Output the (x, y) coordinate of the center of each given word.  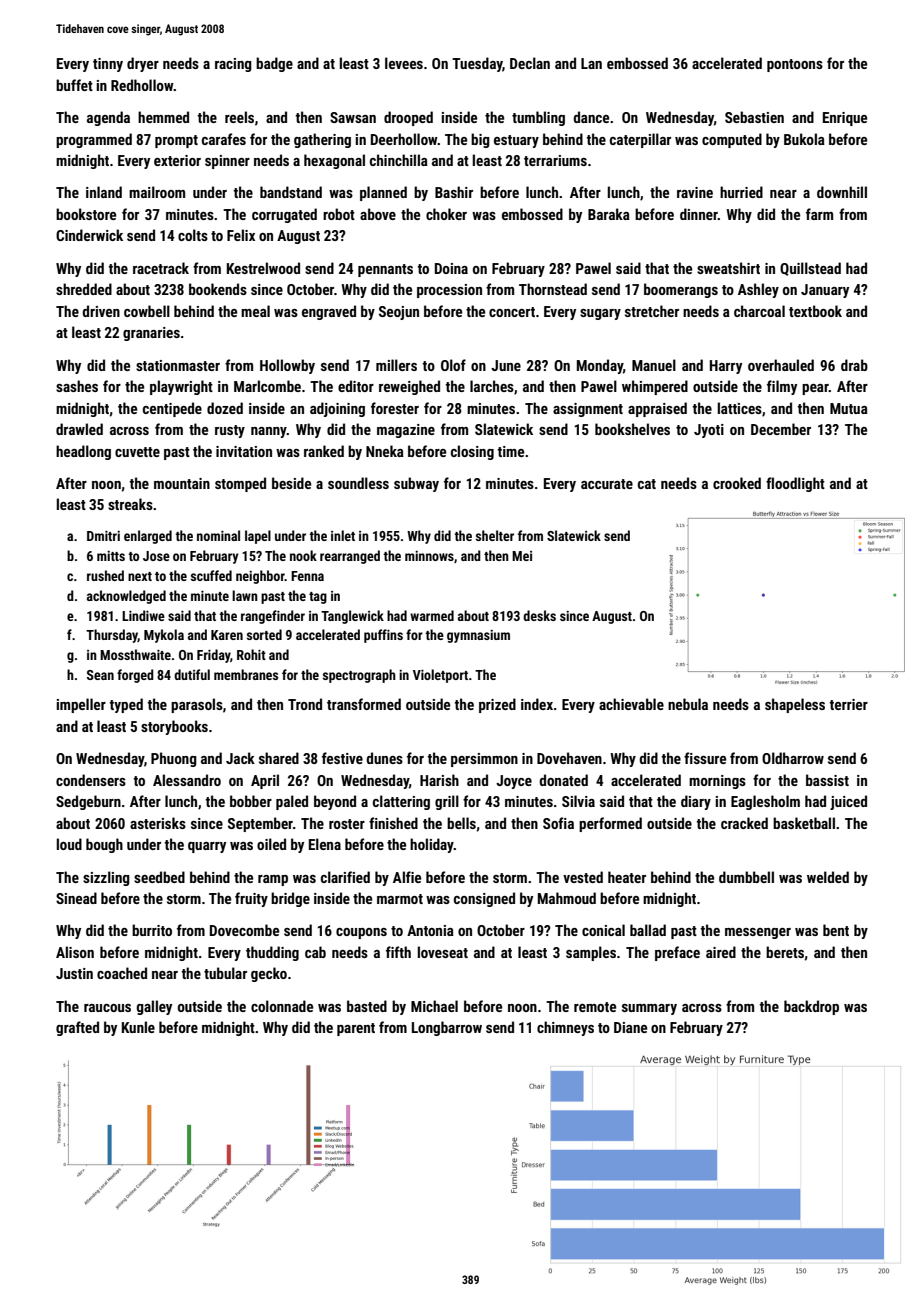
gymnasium (478, 636)
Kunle (138, 1027)
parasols (197, 705)
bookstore (86, 214)
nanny (269, 432)
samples (591, 953)
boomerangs (681, 290)
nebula (688, 704)
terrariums (555, 160)
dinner (699, 214)
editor (356, 386)
